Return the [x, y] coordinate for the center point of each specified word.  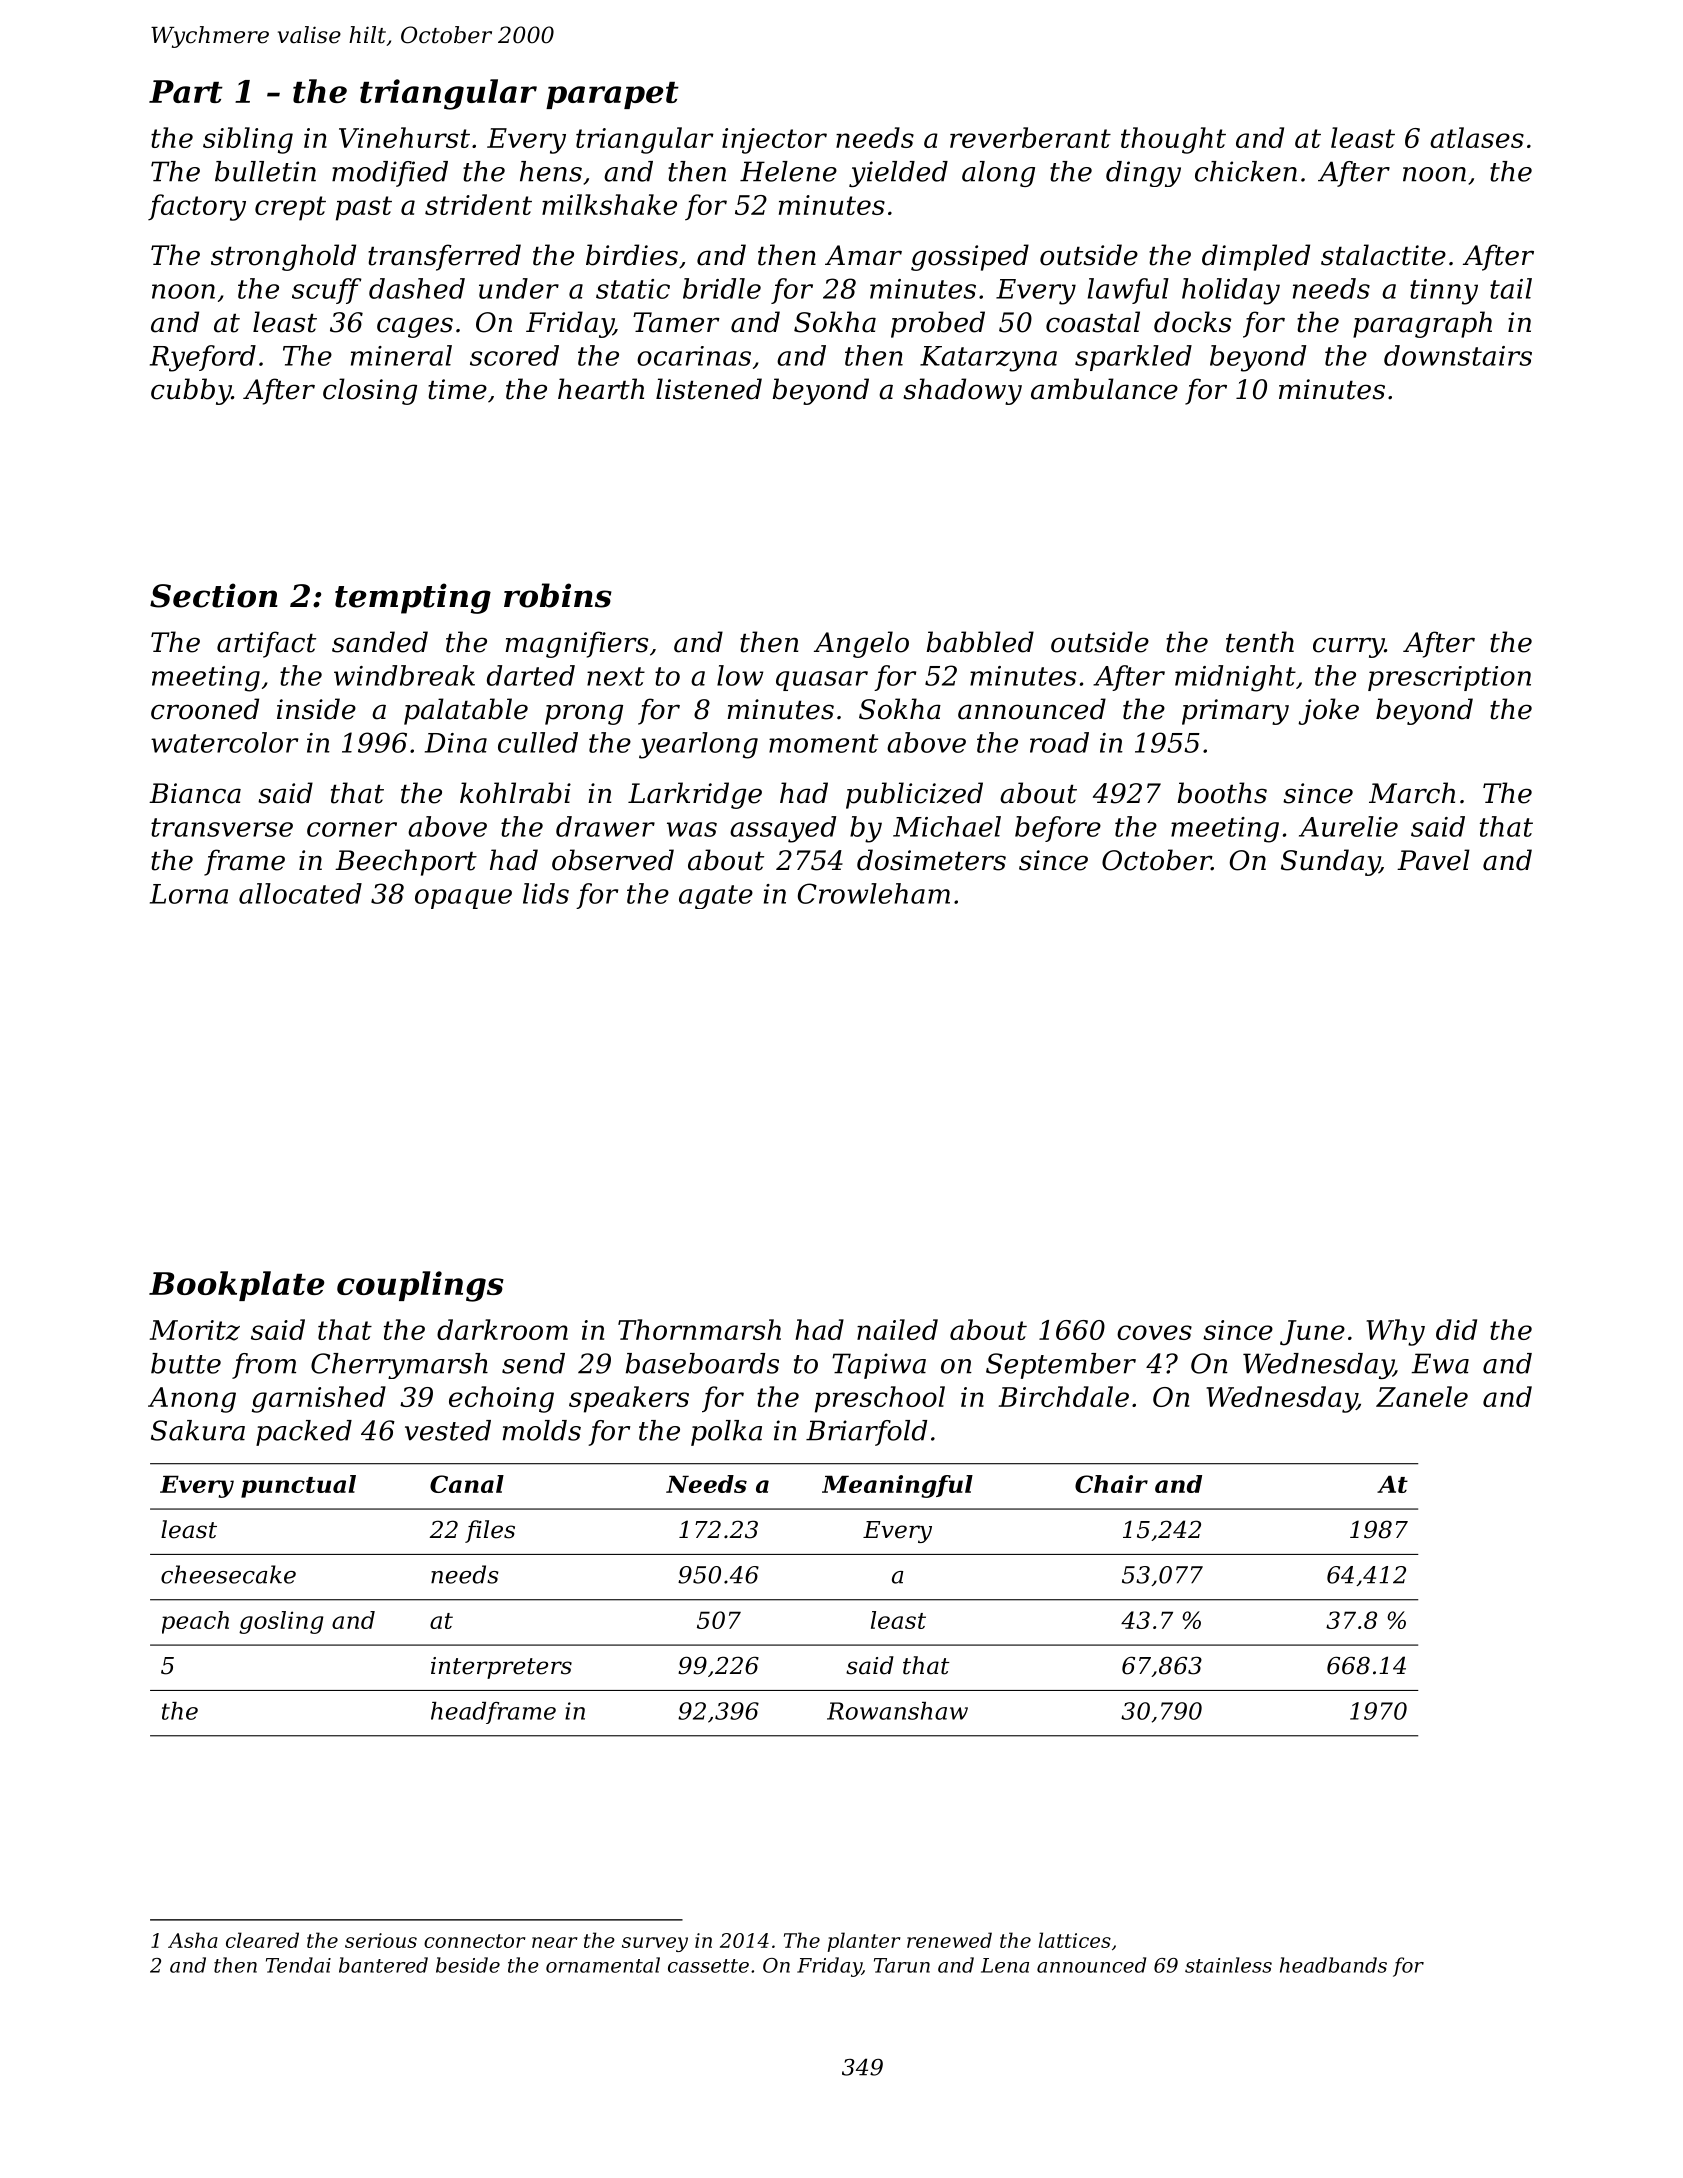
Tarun [902, 1965]
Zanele [1422, 1396]
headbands [1333, 1965]
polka [726, 1433]
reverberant [1030, 137]
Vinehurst [404, 137]
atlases [1477, 137]
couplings [420, 1286]
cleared [262, 1940]
